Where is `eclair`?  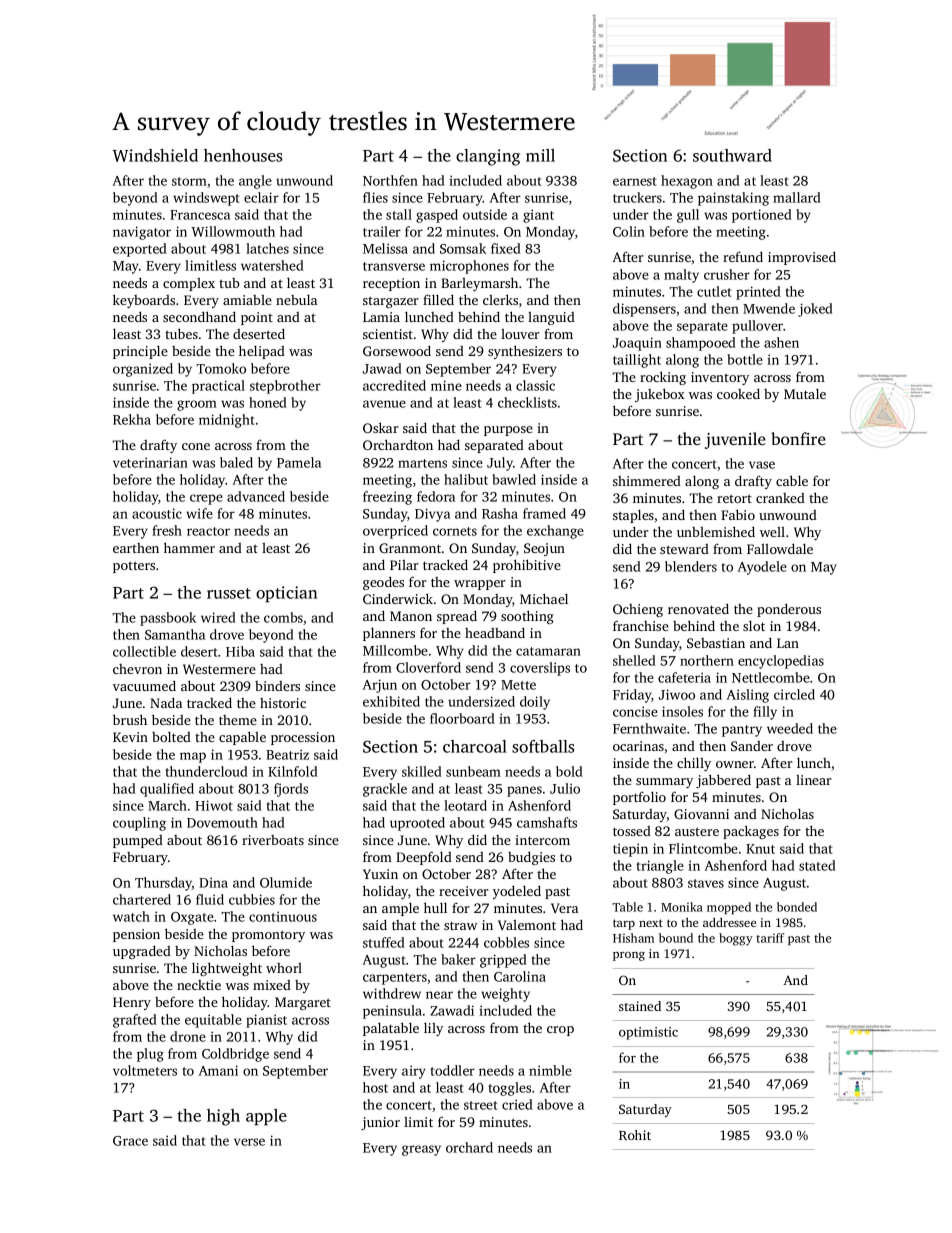
eclair is located at coordinates (261, 197).
